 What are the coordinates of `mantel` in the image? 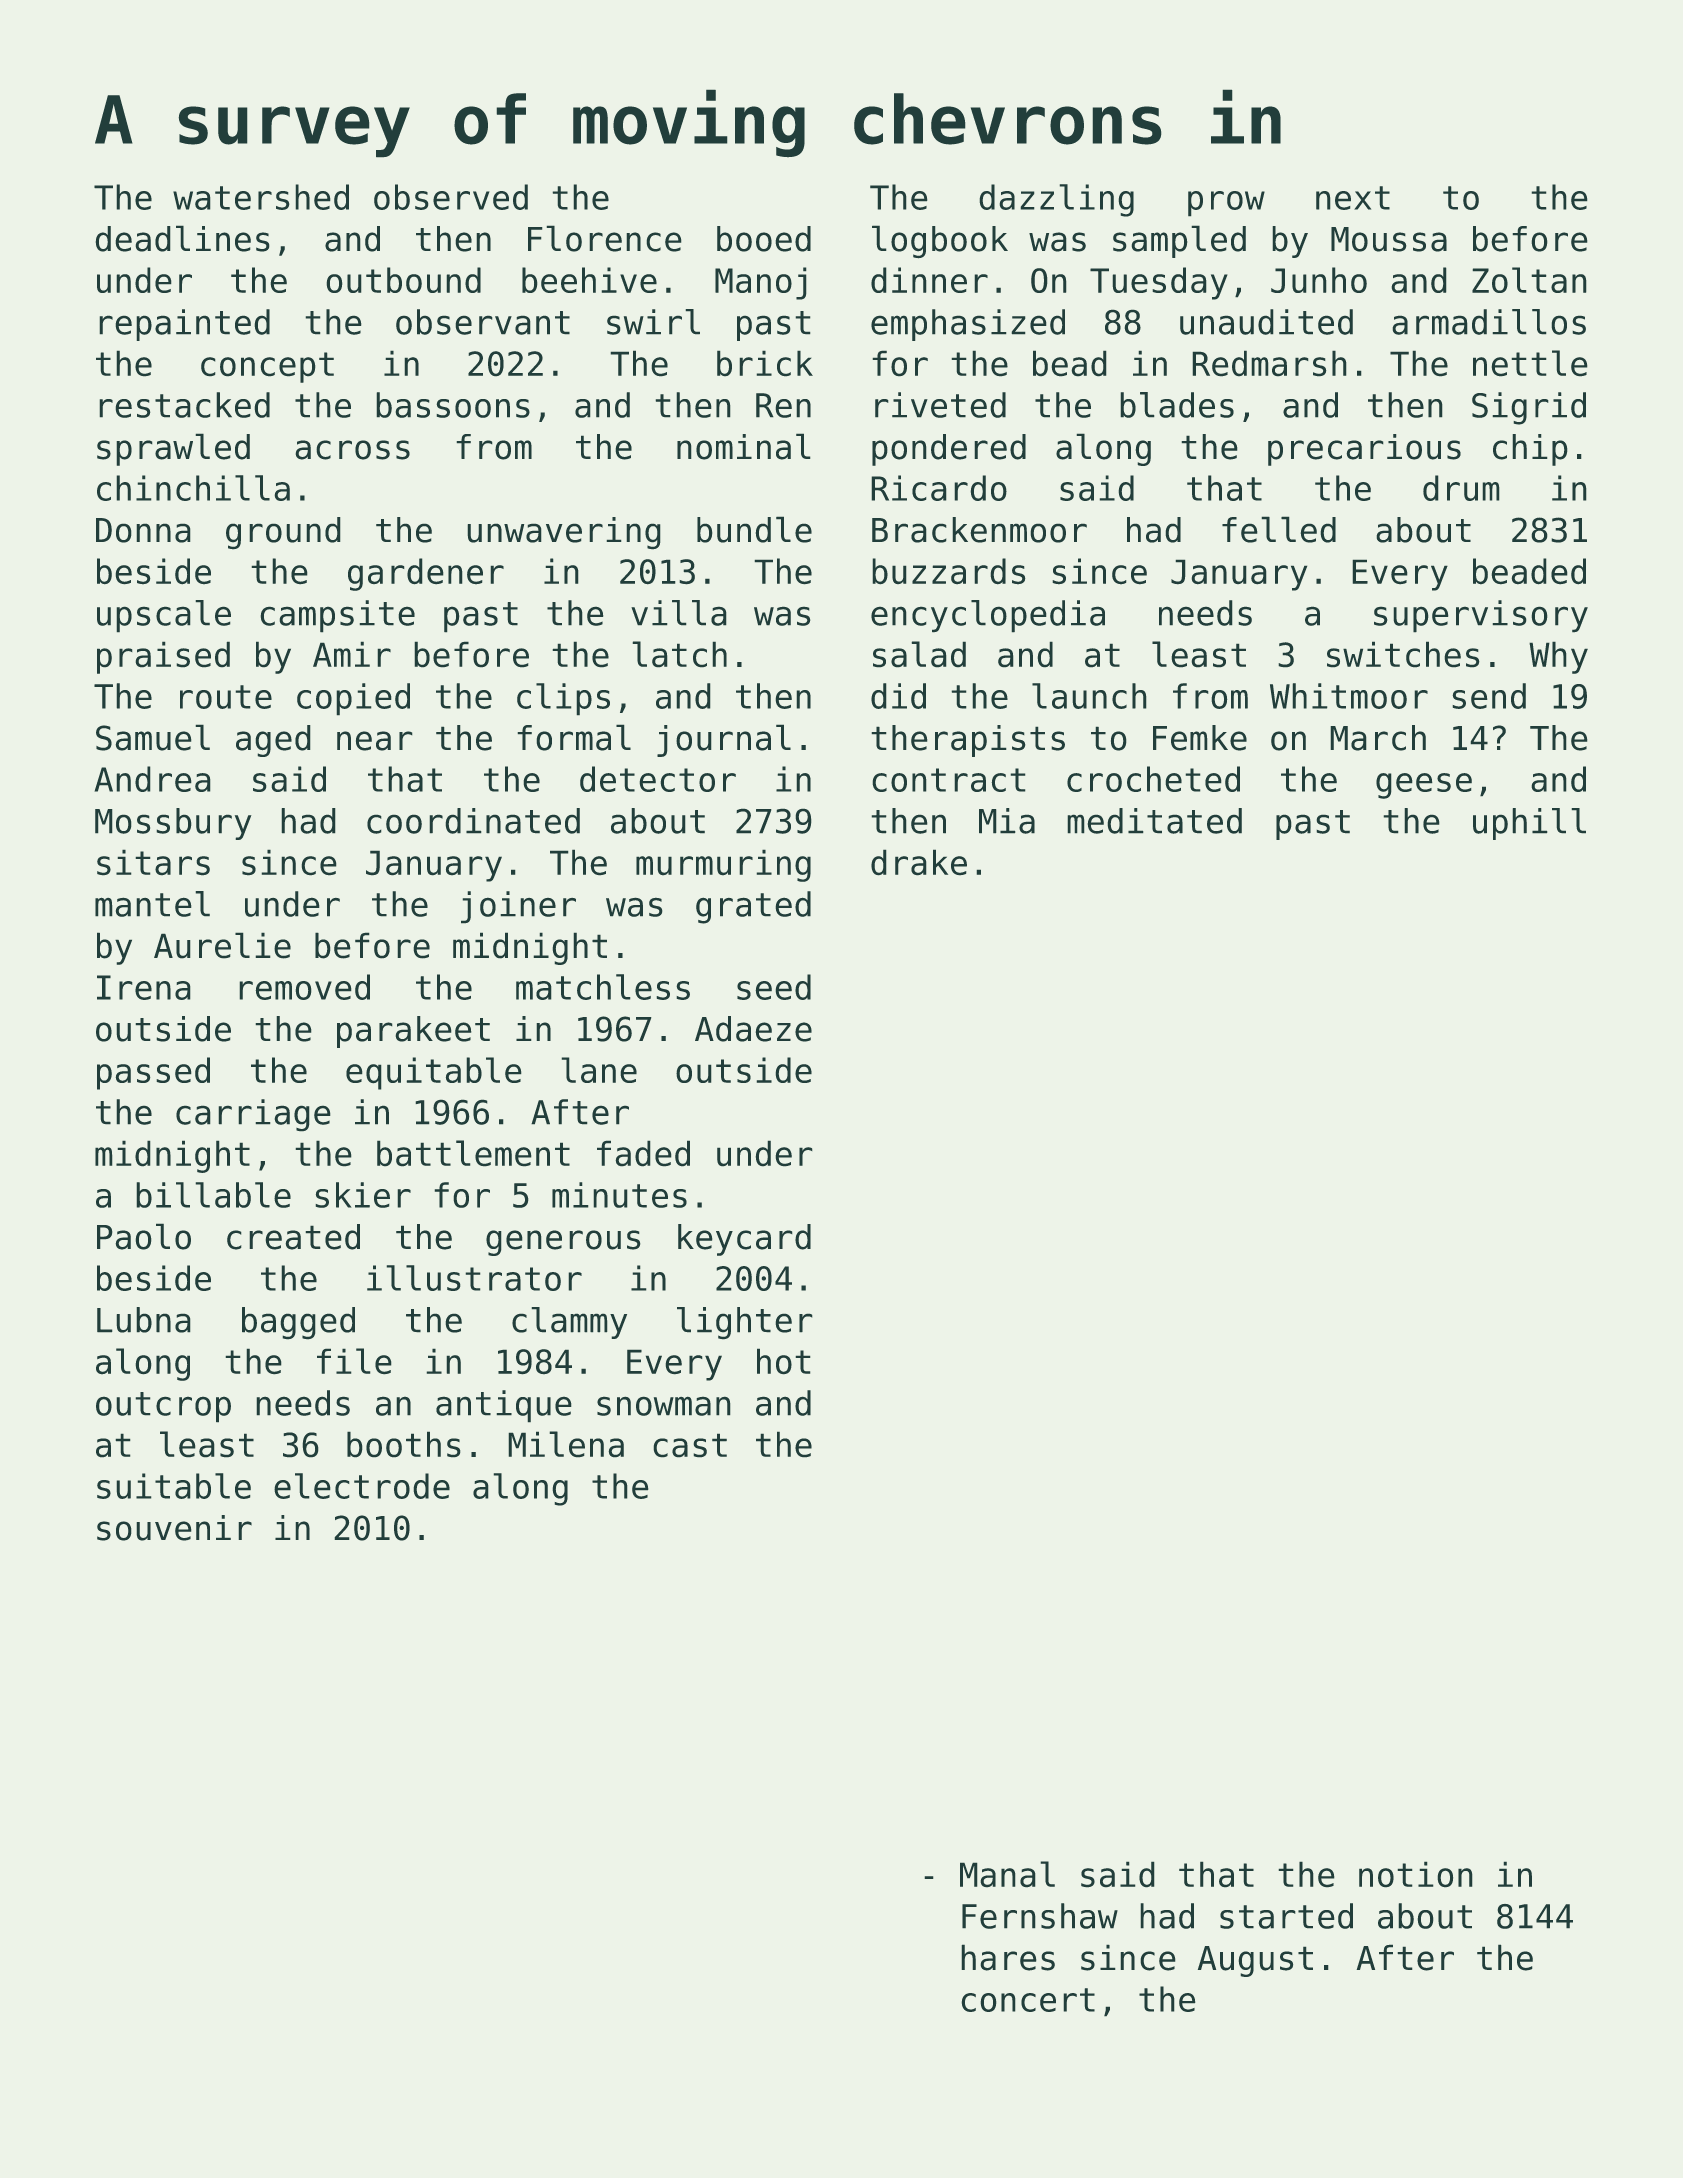 It's located at (152, 904).
